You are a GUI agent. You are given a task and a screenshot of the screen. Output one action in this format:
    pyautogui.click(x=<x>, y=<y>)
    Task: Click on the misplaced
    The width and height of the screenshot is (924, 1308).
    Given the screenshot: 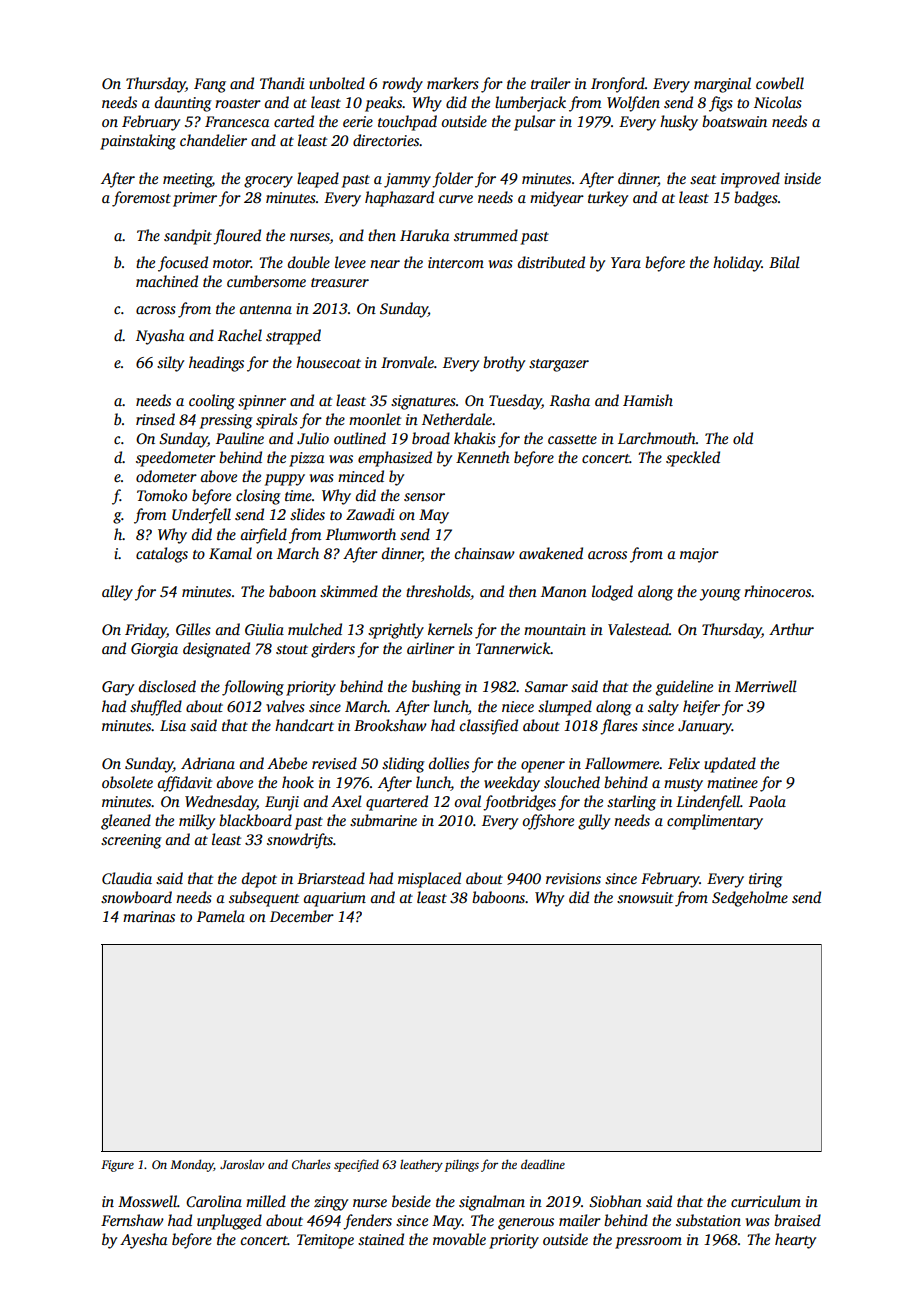 What is the action you would take?
    pyautogui.click(x=429, y=880)
